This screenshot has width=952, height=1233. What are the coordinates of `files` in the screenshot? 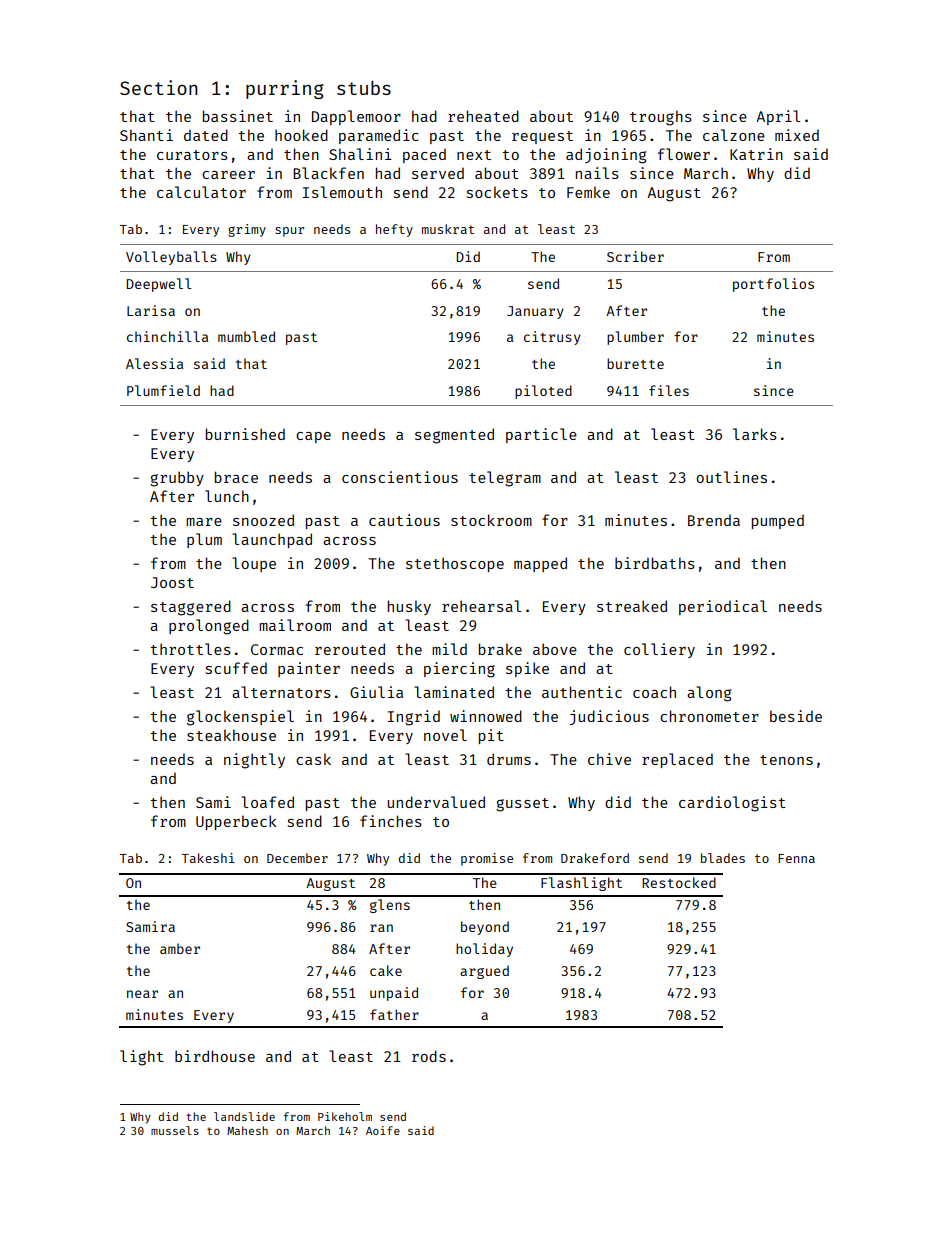 It's located at (669, 390).
